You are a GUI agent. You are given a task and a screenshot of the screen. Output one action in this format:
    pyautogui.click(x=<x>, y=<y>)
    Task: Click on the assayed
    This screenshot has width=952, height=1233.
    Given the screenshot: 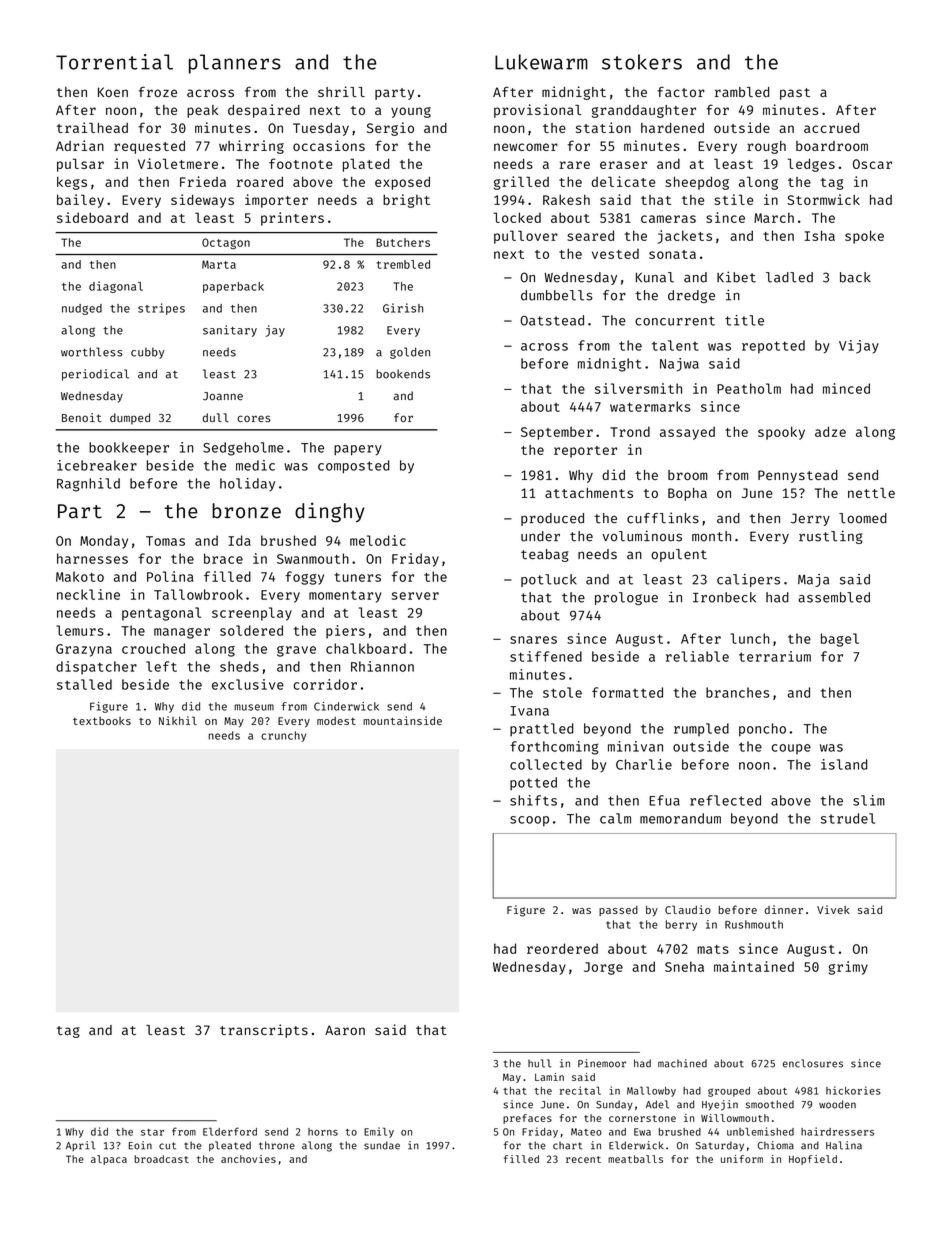 What is the action you would take?
    pyautogui.click(x=687, y=433)
